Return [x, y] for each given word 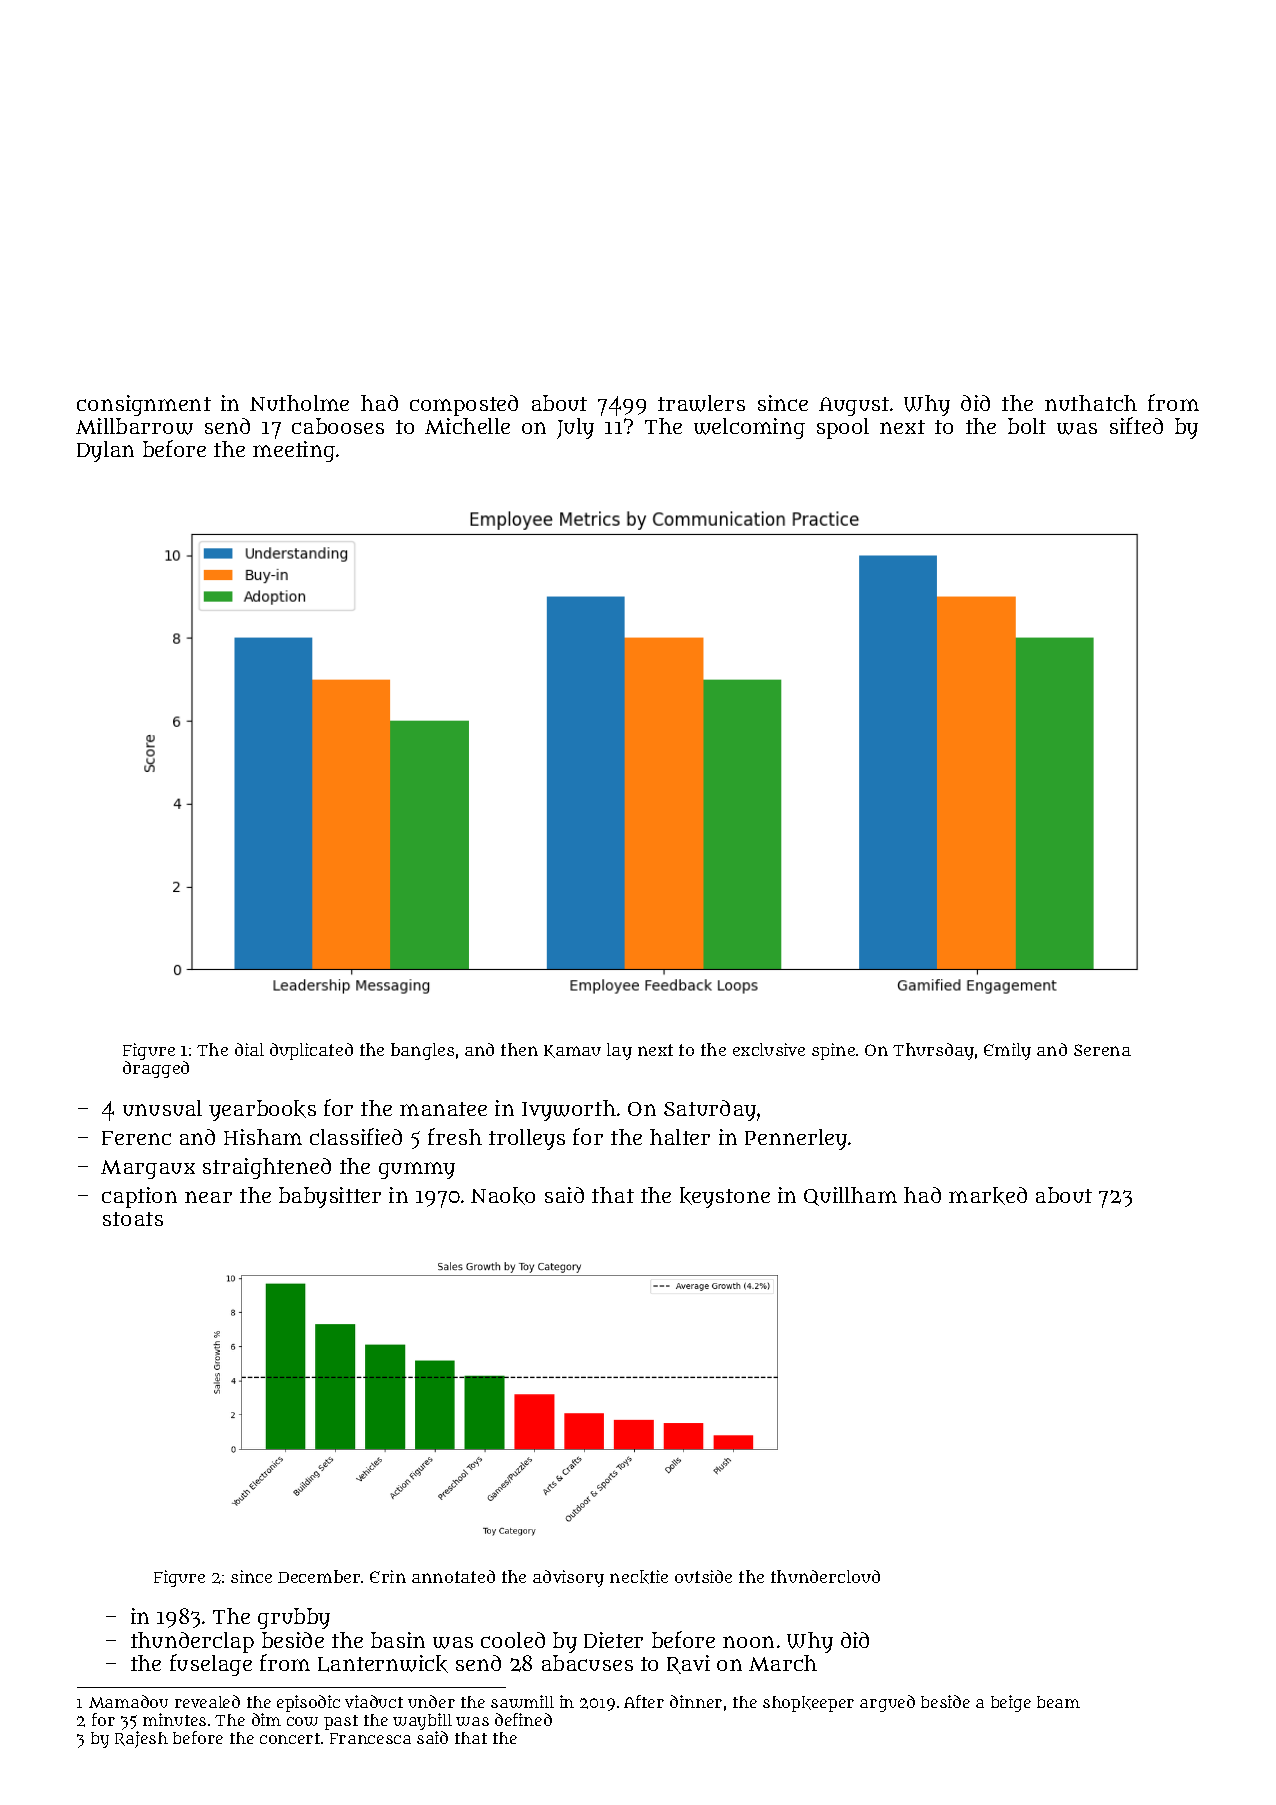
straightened [267, 1168]
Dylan [105, 451]
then [519, 1049]
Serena [1102, 1050]
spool [843, 428]
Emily [1007, 1051]
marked [988, 1196]
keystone [725, 1197]
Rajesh [141, 1739]
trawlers [701, 403]
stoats [133, 1219]
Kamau [572, 1051]
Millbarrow [134, 426]
